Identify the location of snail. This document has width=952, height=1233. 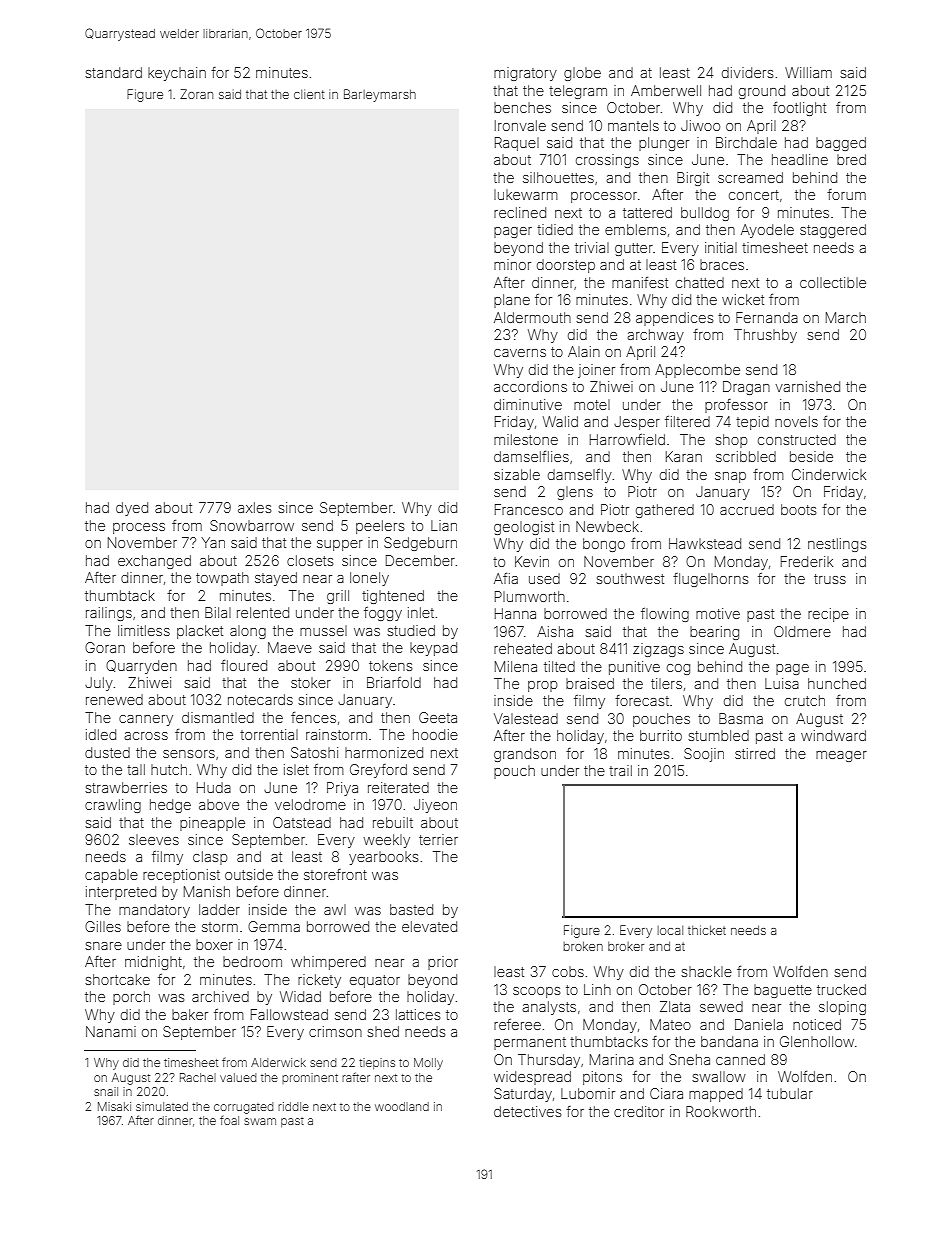
(106, 1091).
